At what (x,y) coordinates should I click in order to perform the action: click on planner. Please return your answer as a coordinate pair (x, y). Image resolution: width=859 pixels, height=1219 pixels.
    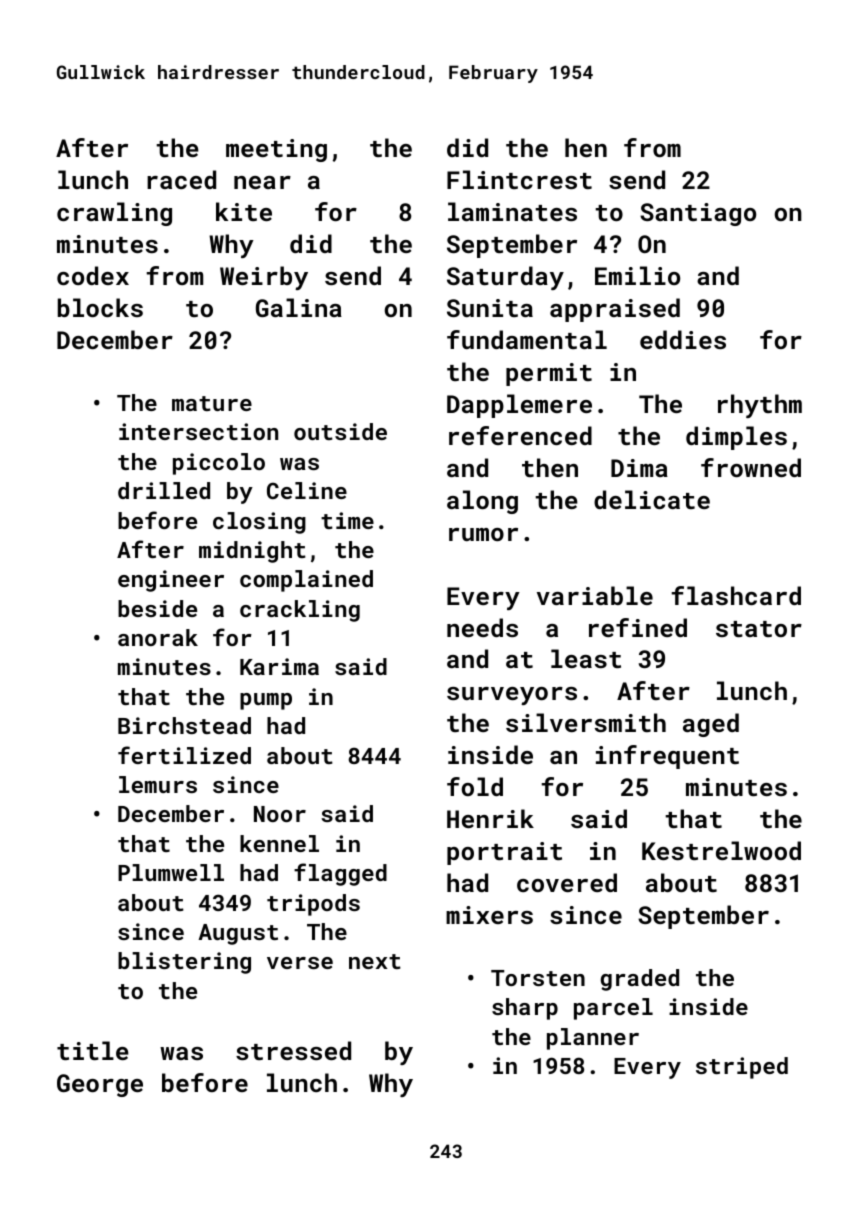
    Looking at the image, I should click on (593, 1039).
